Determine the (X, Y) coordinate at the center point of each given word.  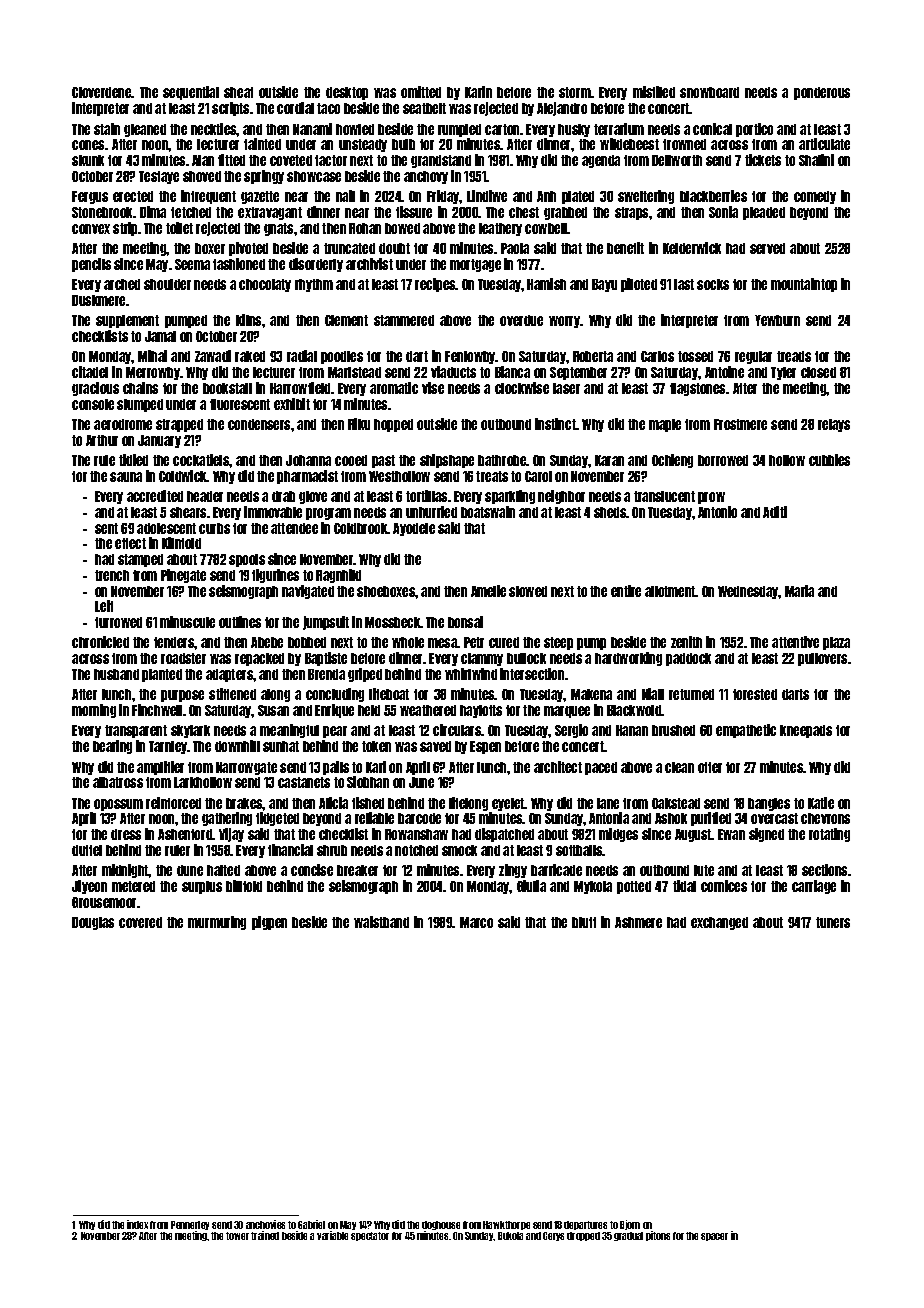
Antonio (717, 512)
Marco (476, 922)
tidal (684, 886)
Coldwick (183, 476)
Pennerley (190, 1225)
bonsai (465, 622)
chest (524, 212)
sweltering (646, 197)
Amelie (488, 591)
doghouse (441, 1225)
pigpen (269, 923)
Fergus (90, 197)
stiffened (232, 694)
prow (711, 498)
